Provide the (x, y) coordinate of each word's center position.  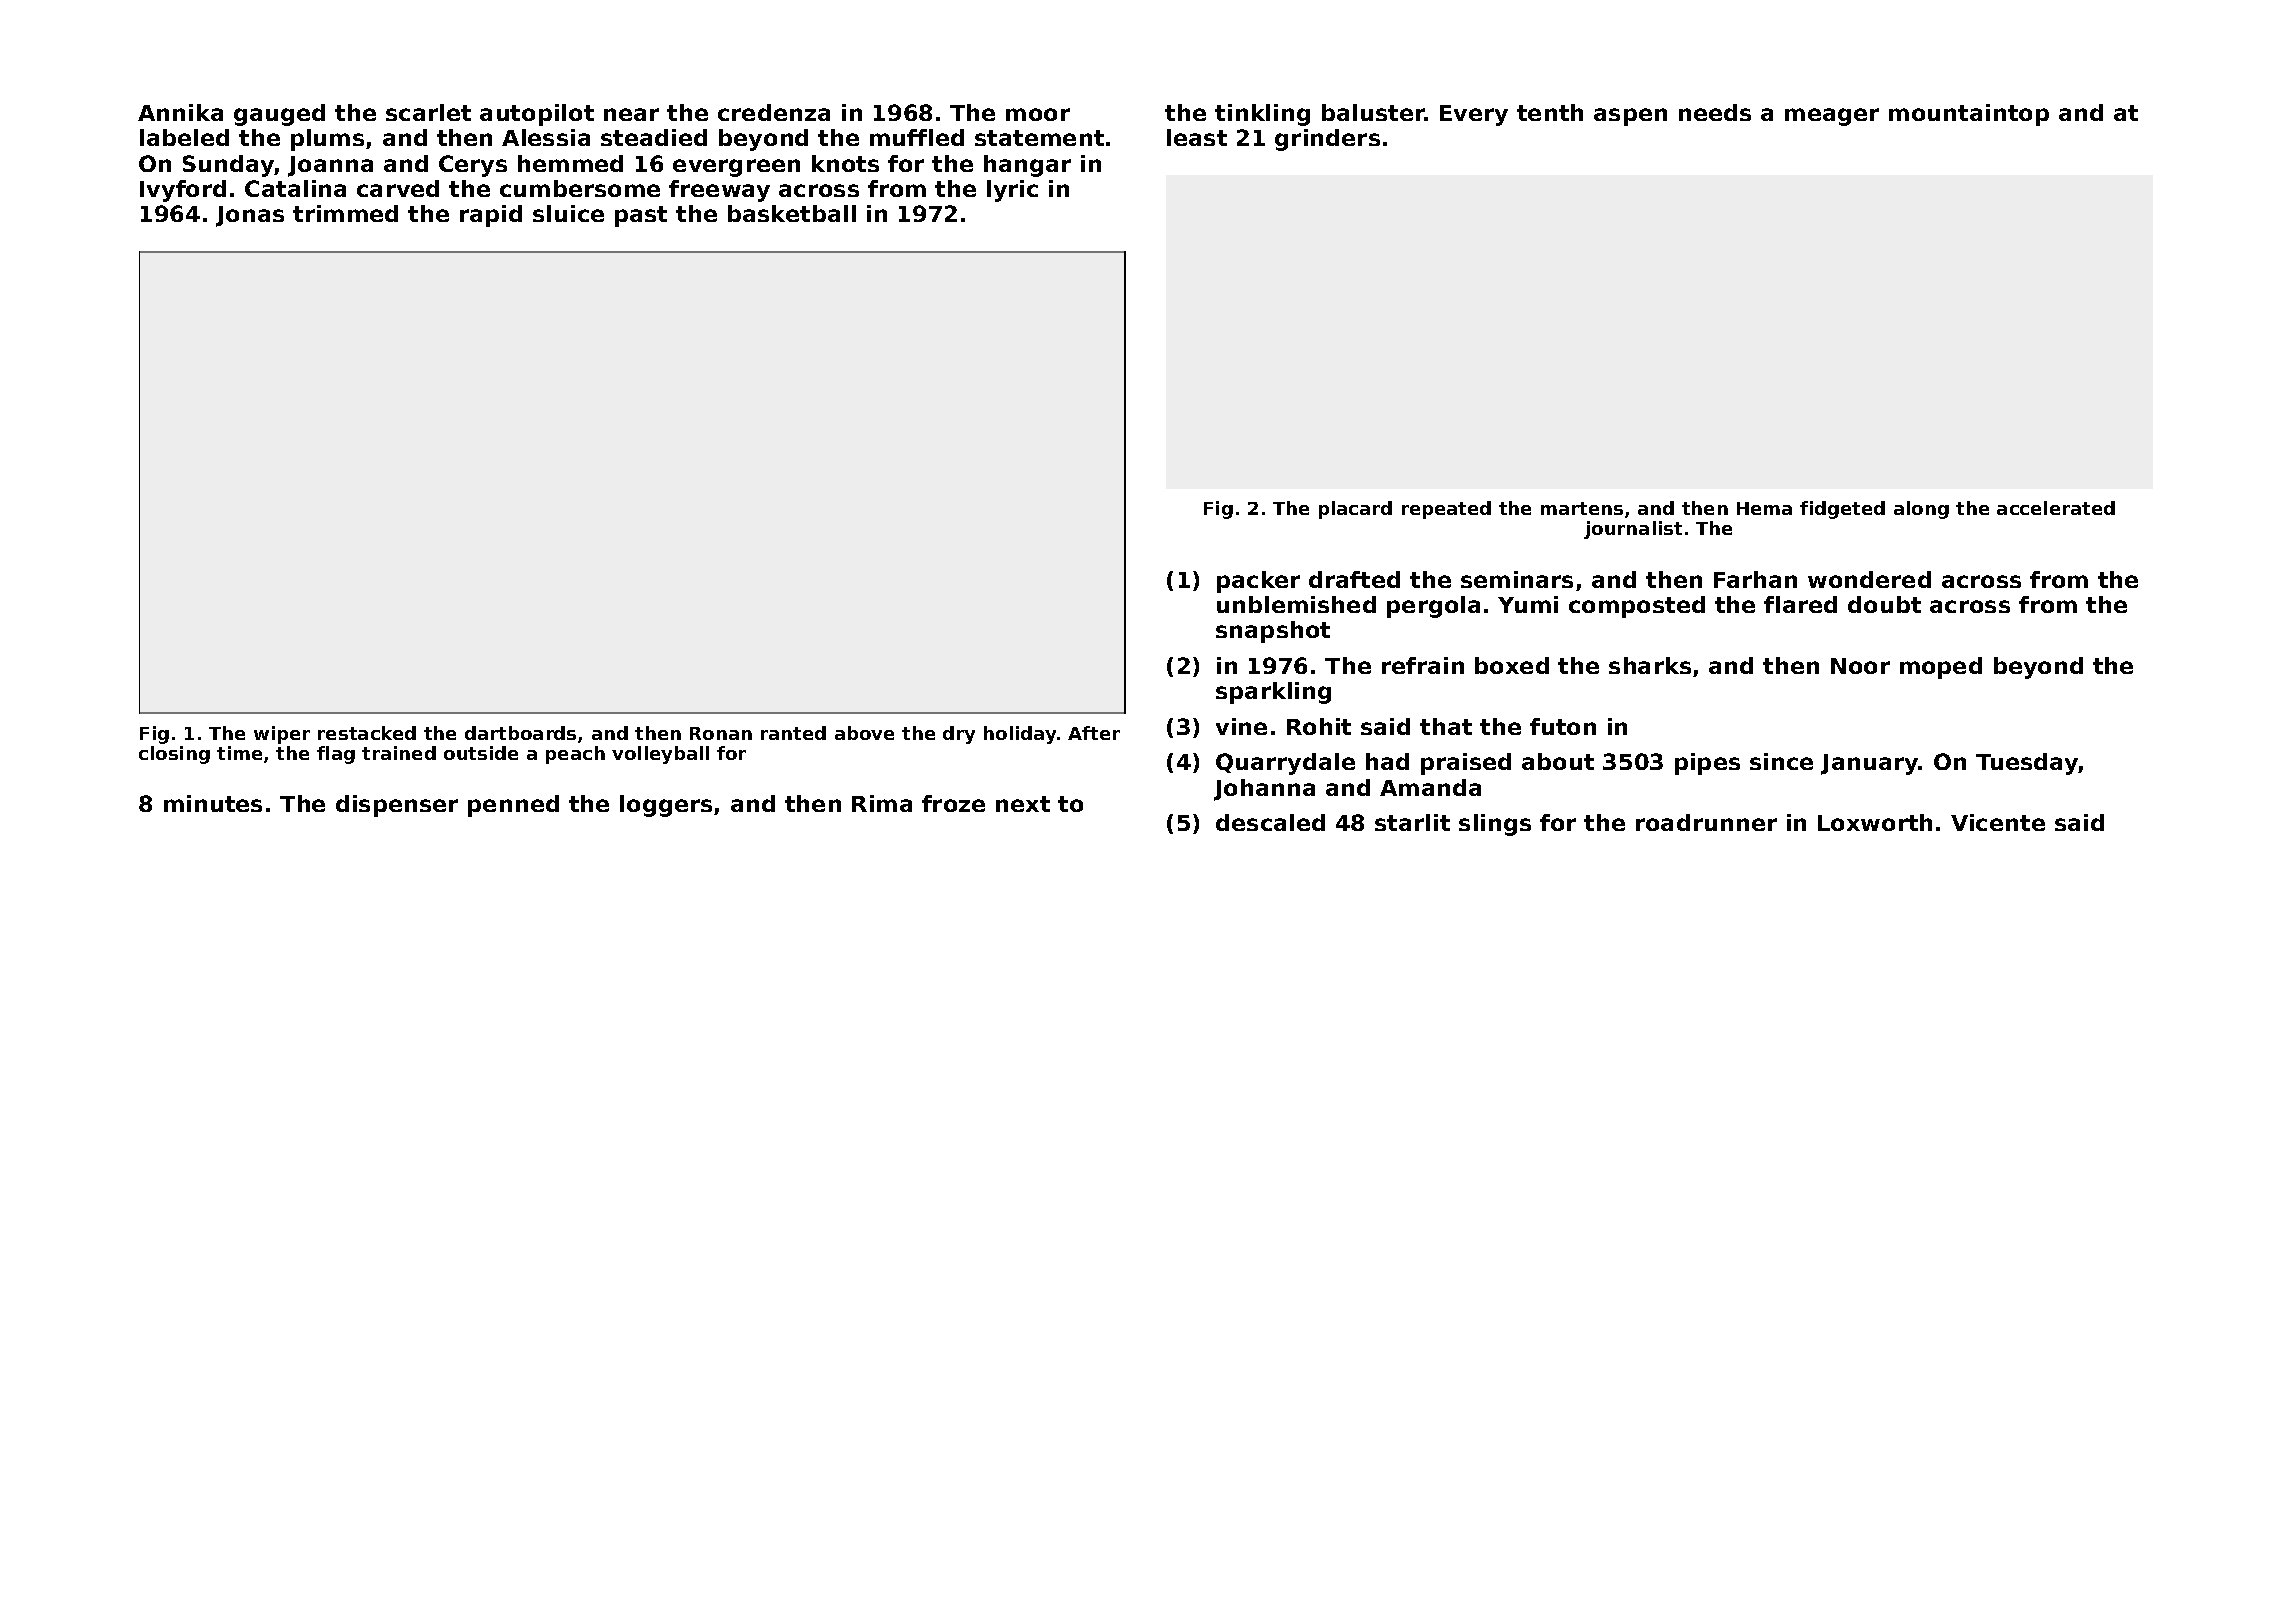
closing (174, 755)
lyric (1012, 191)
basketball (792, 213)
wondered (1869, 579)
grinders (1327, 140)
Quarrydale (1285, 764)
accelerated (2056, 508)
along (1921, 510)
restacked (367, 733)
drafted (1354, 579)
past (641, 216)
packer (1258, 582)
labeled (184, 137)
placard (1355, 510)
